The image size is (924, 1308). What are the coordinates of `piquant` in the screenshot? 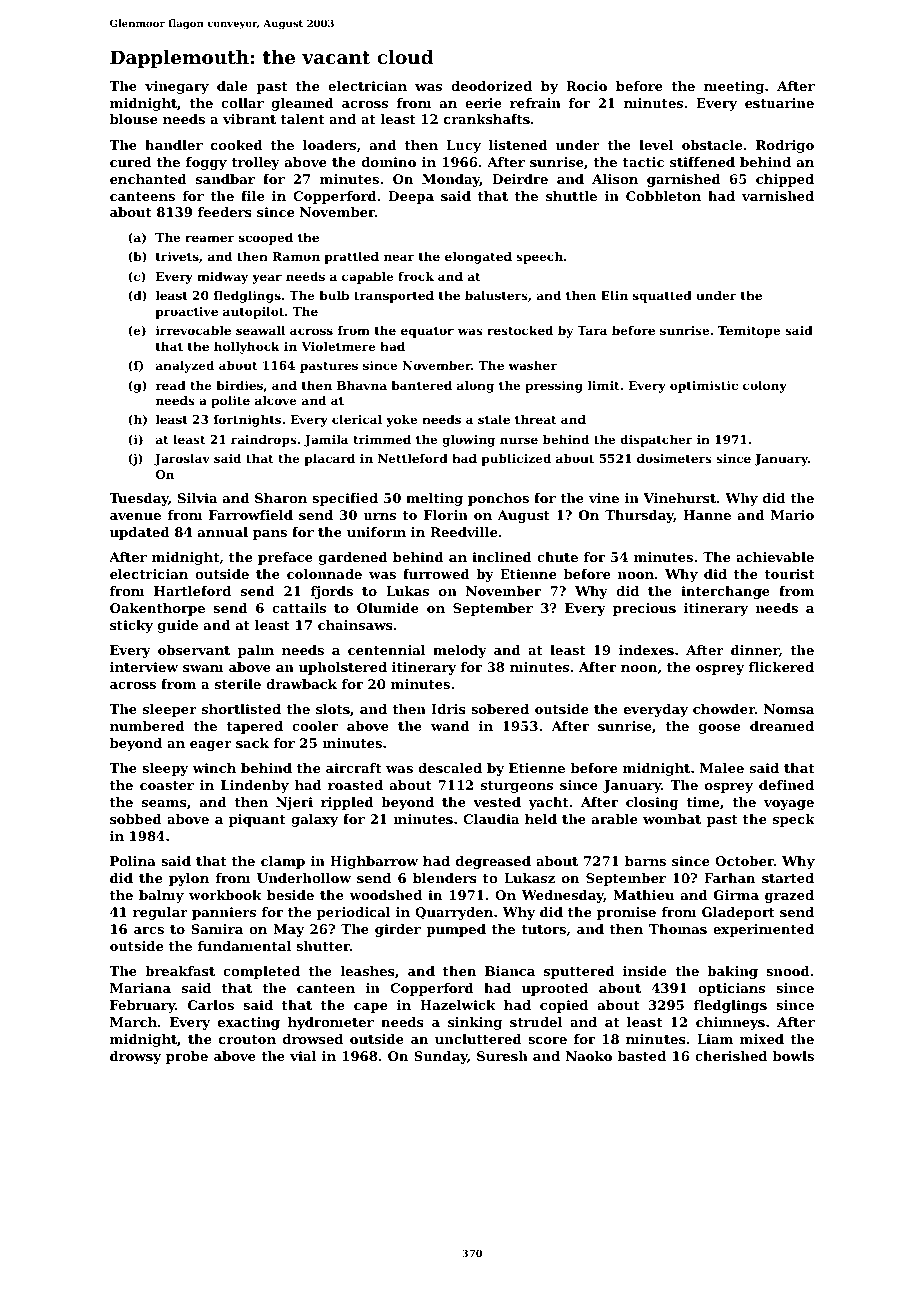 It's located at (257, 820).
